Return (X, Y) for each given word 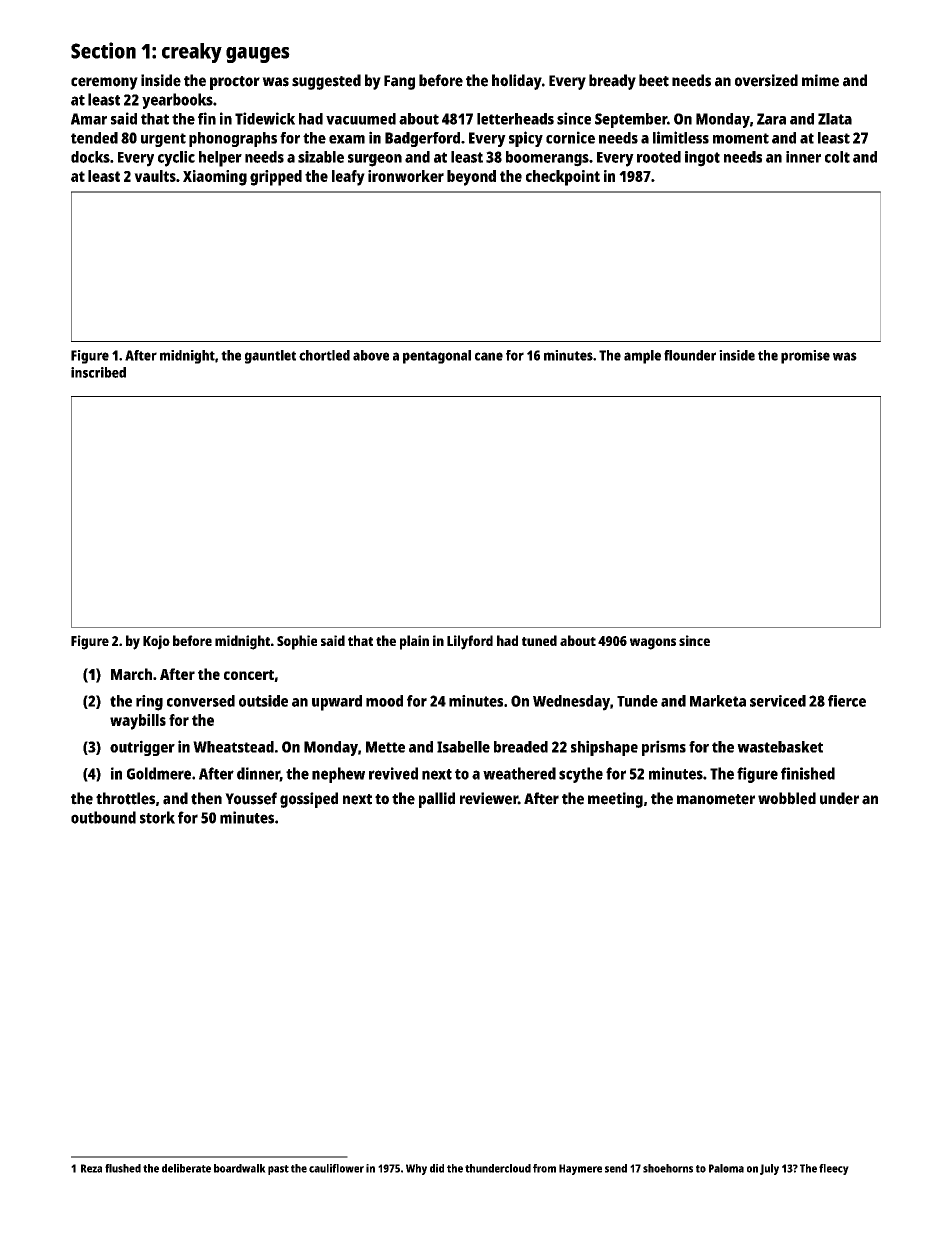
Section (103, 50)
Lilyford (470, 642)
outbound (103, 817)
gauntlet (270, 357)
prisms (664, 748)
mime (820, 80)
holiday (517, 82)
